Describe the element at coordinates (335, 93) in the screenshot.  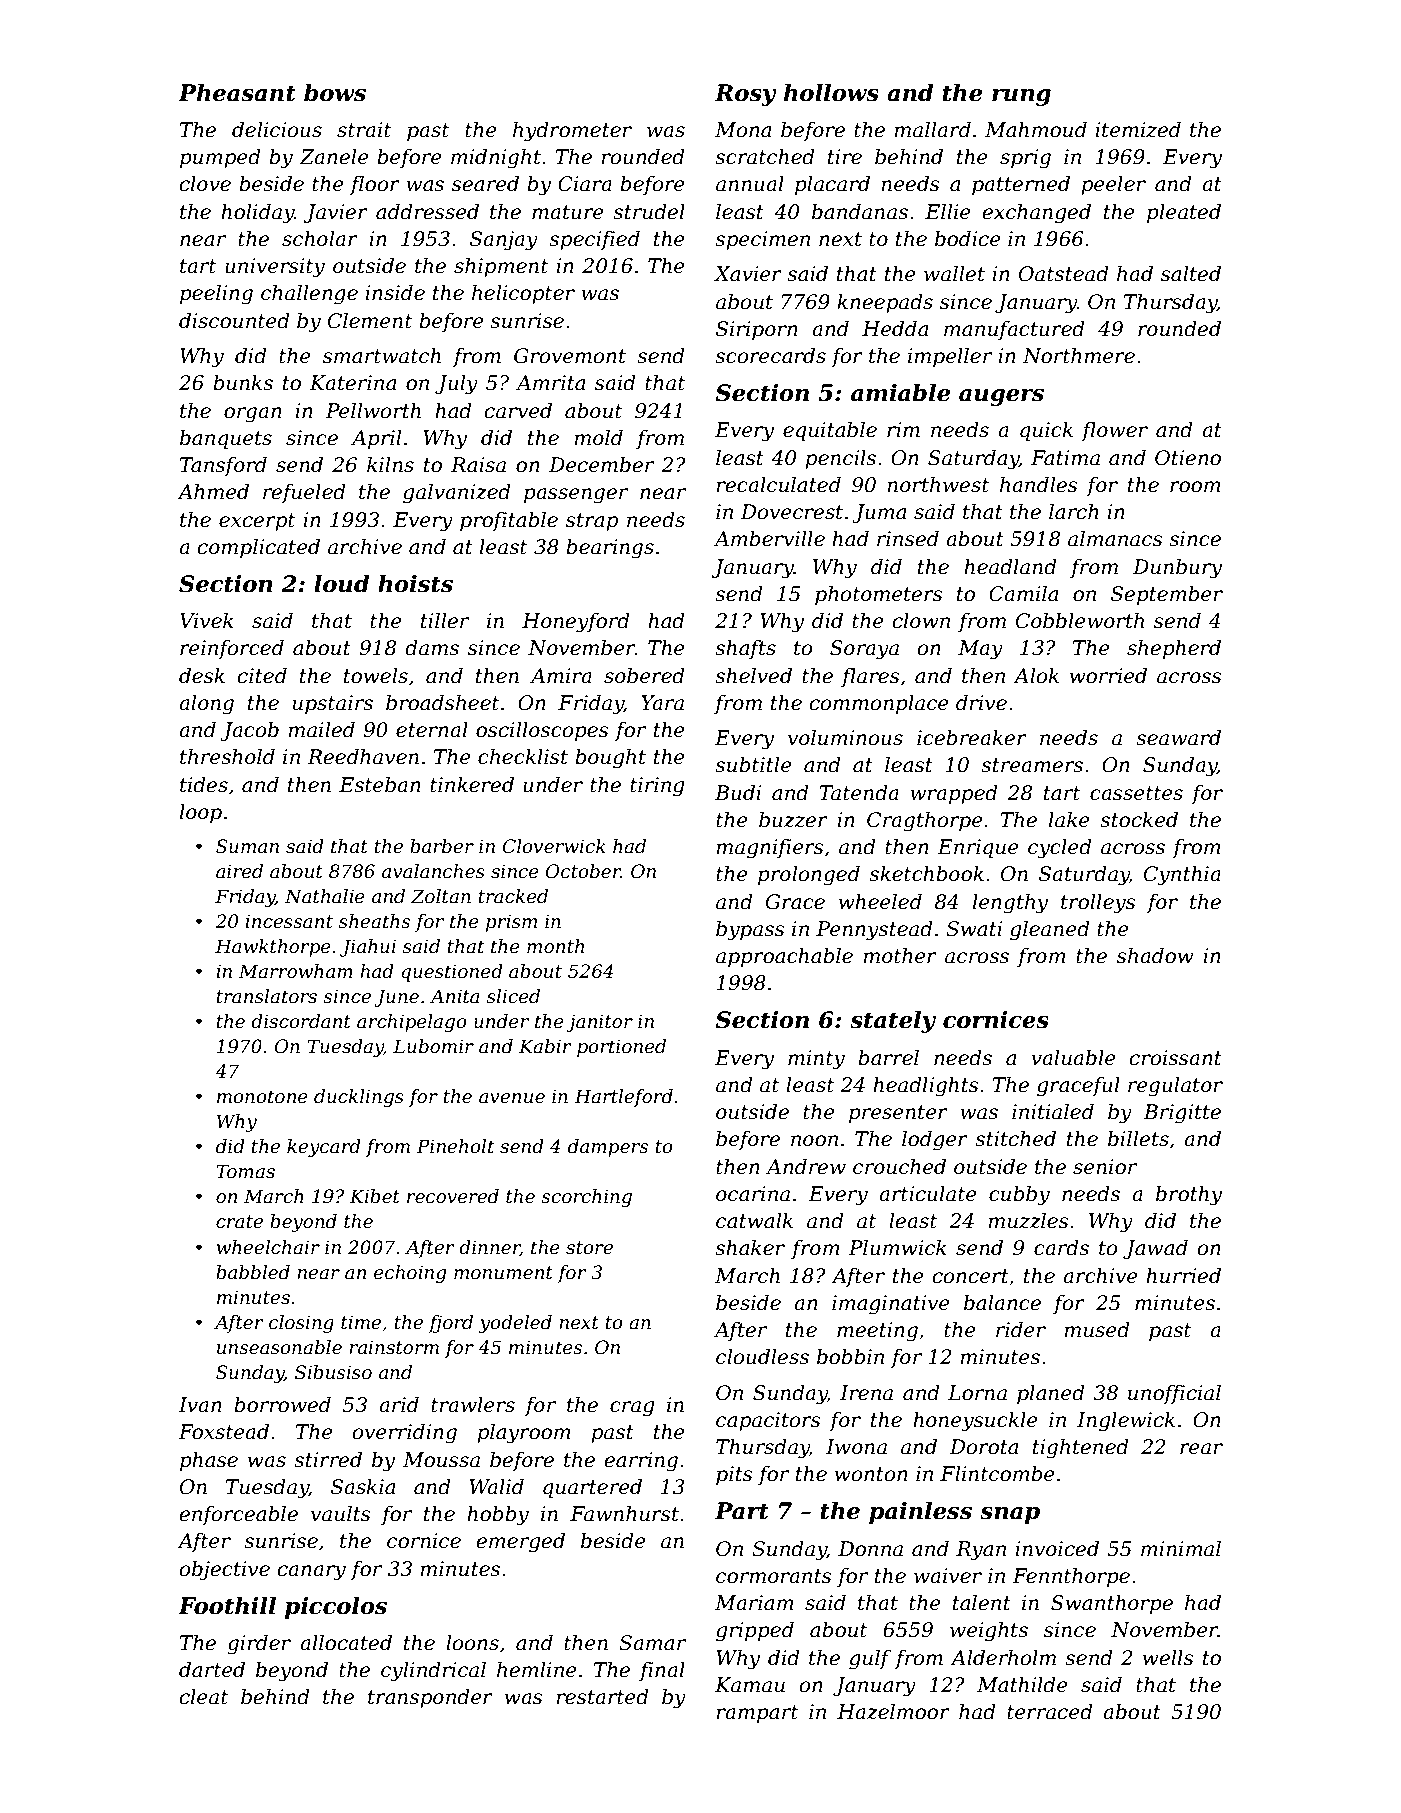
I see `bows` at that location.
